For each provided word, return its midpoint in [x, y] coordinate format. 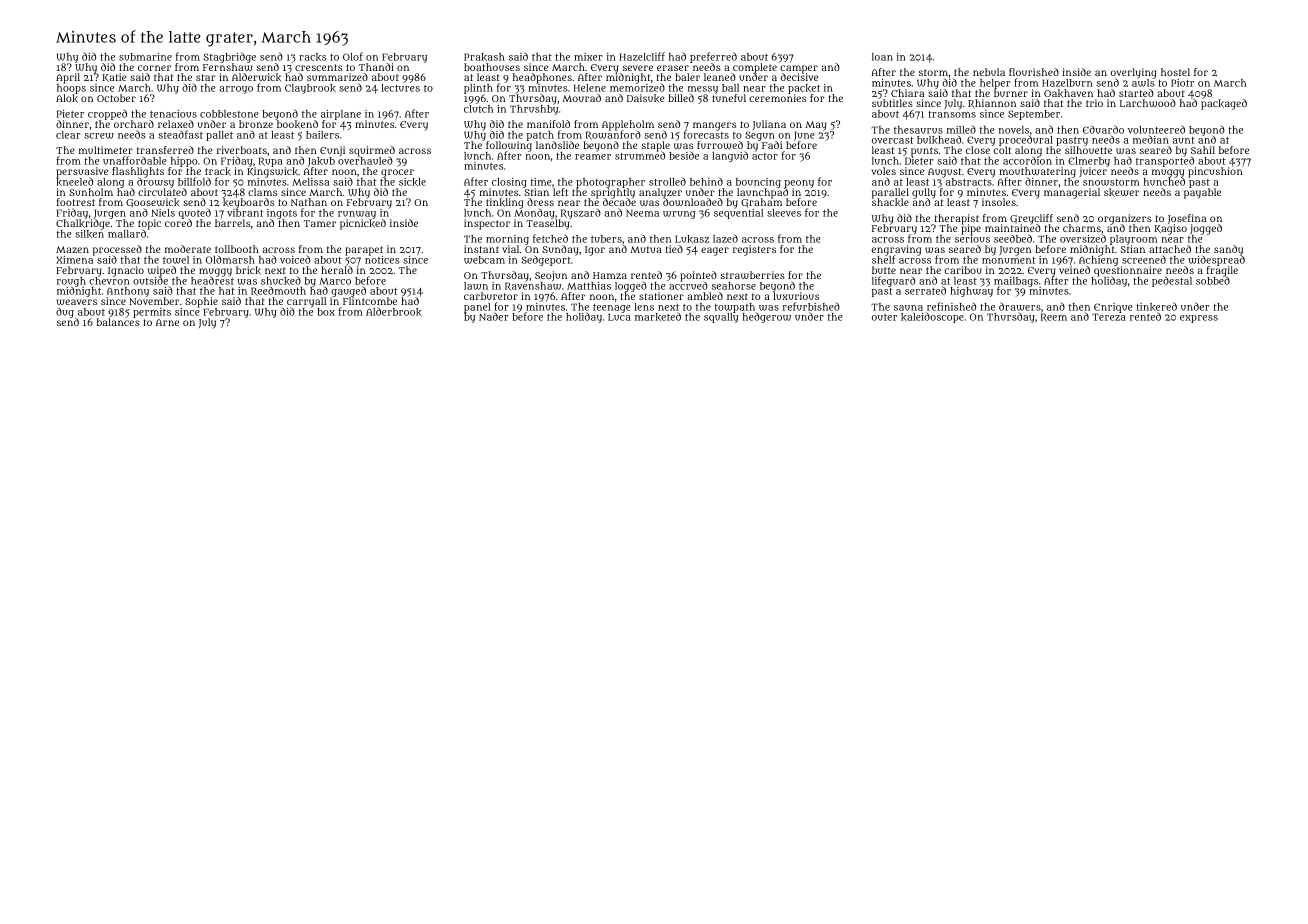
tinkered [1156, 306]
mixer [588, 57]
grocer [397, 173]
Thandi [376, 67]
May [816, 126]
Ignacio [126, 271]
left [560, 192]
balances [118, 322]
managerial [1072, 193]
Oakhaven [1068, 93]
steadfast [180, 134]
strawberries [753, 275]
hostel [1175, 72]
